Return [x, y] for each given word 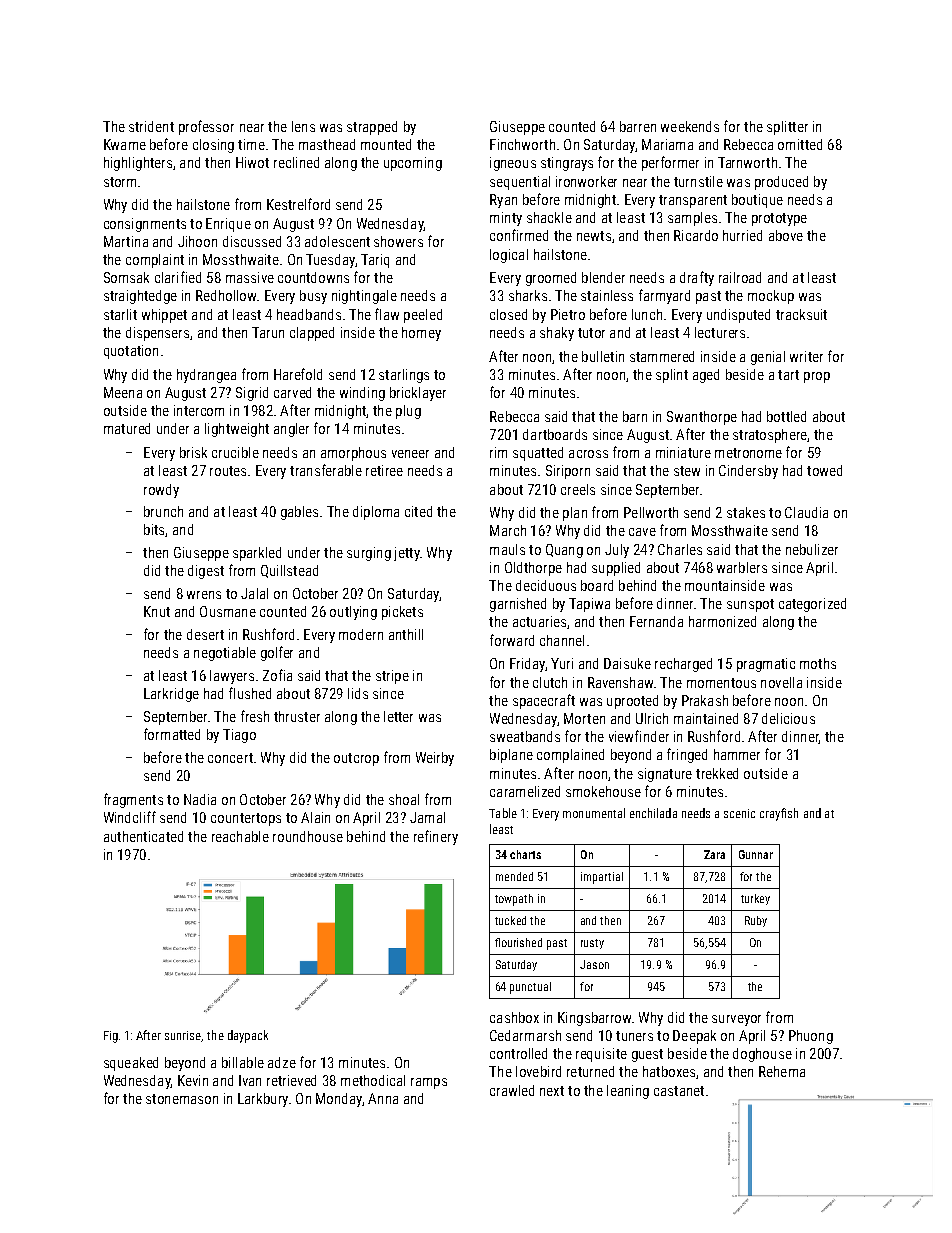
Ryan [503, 201]
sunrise [183, 1036]
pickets [402, 613]
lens [303, 126]
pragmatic [766, 665]
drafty [697, 278]
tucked [510, 920]
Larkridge [171, 695]
